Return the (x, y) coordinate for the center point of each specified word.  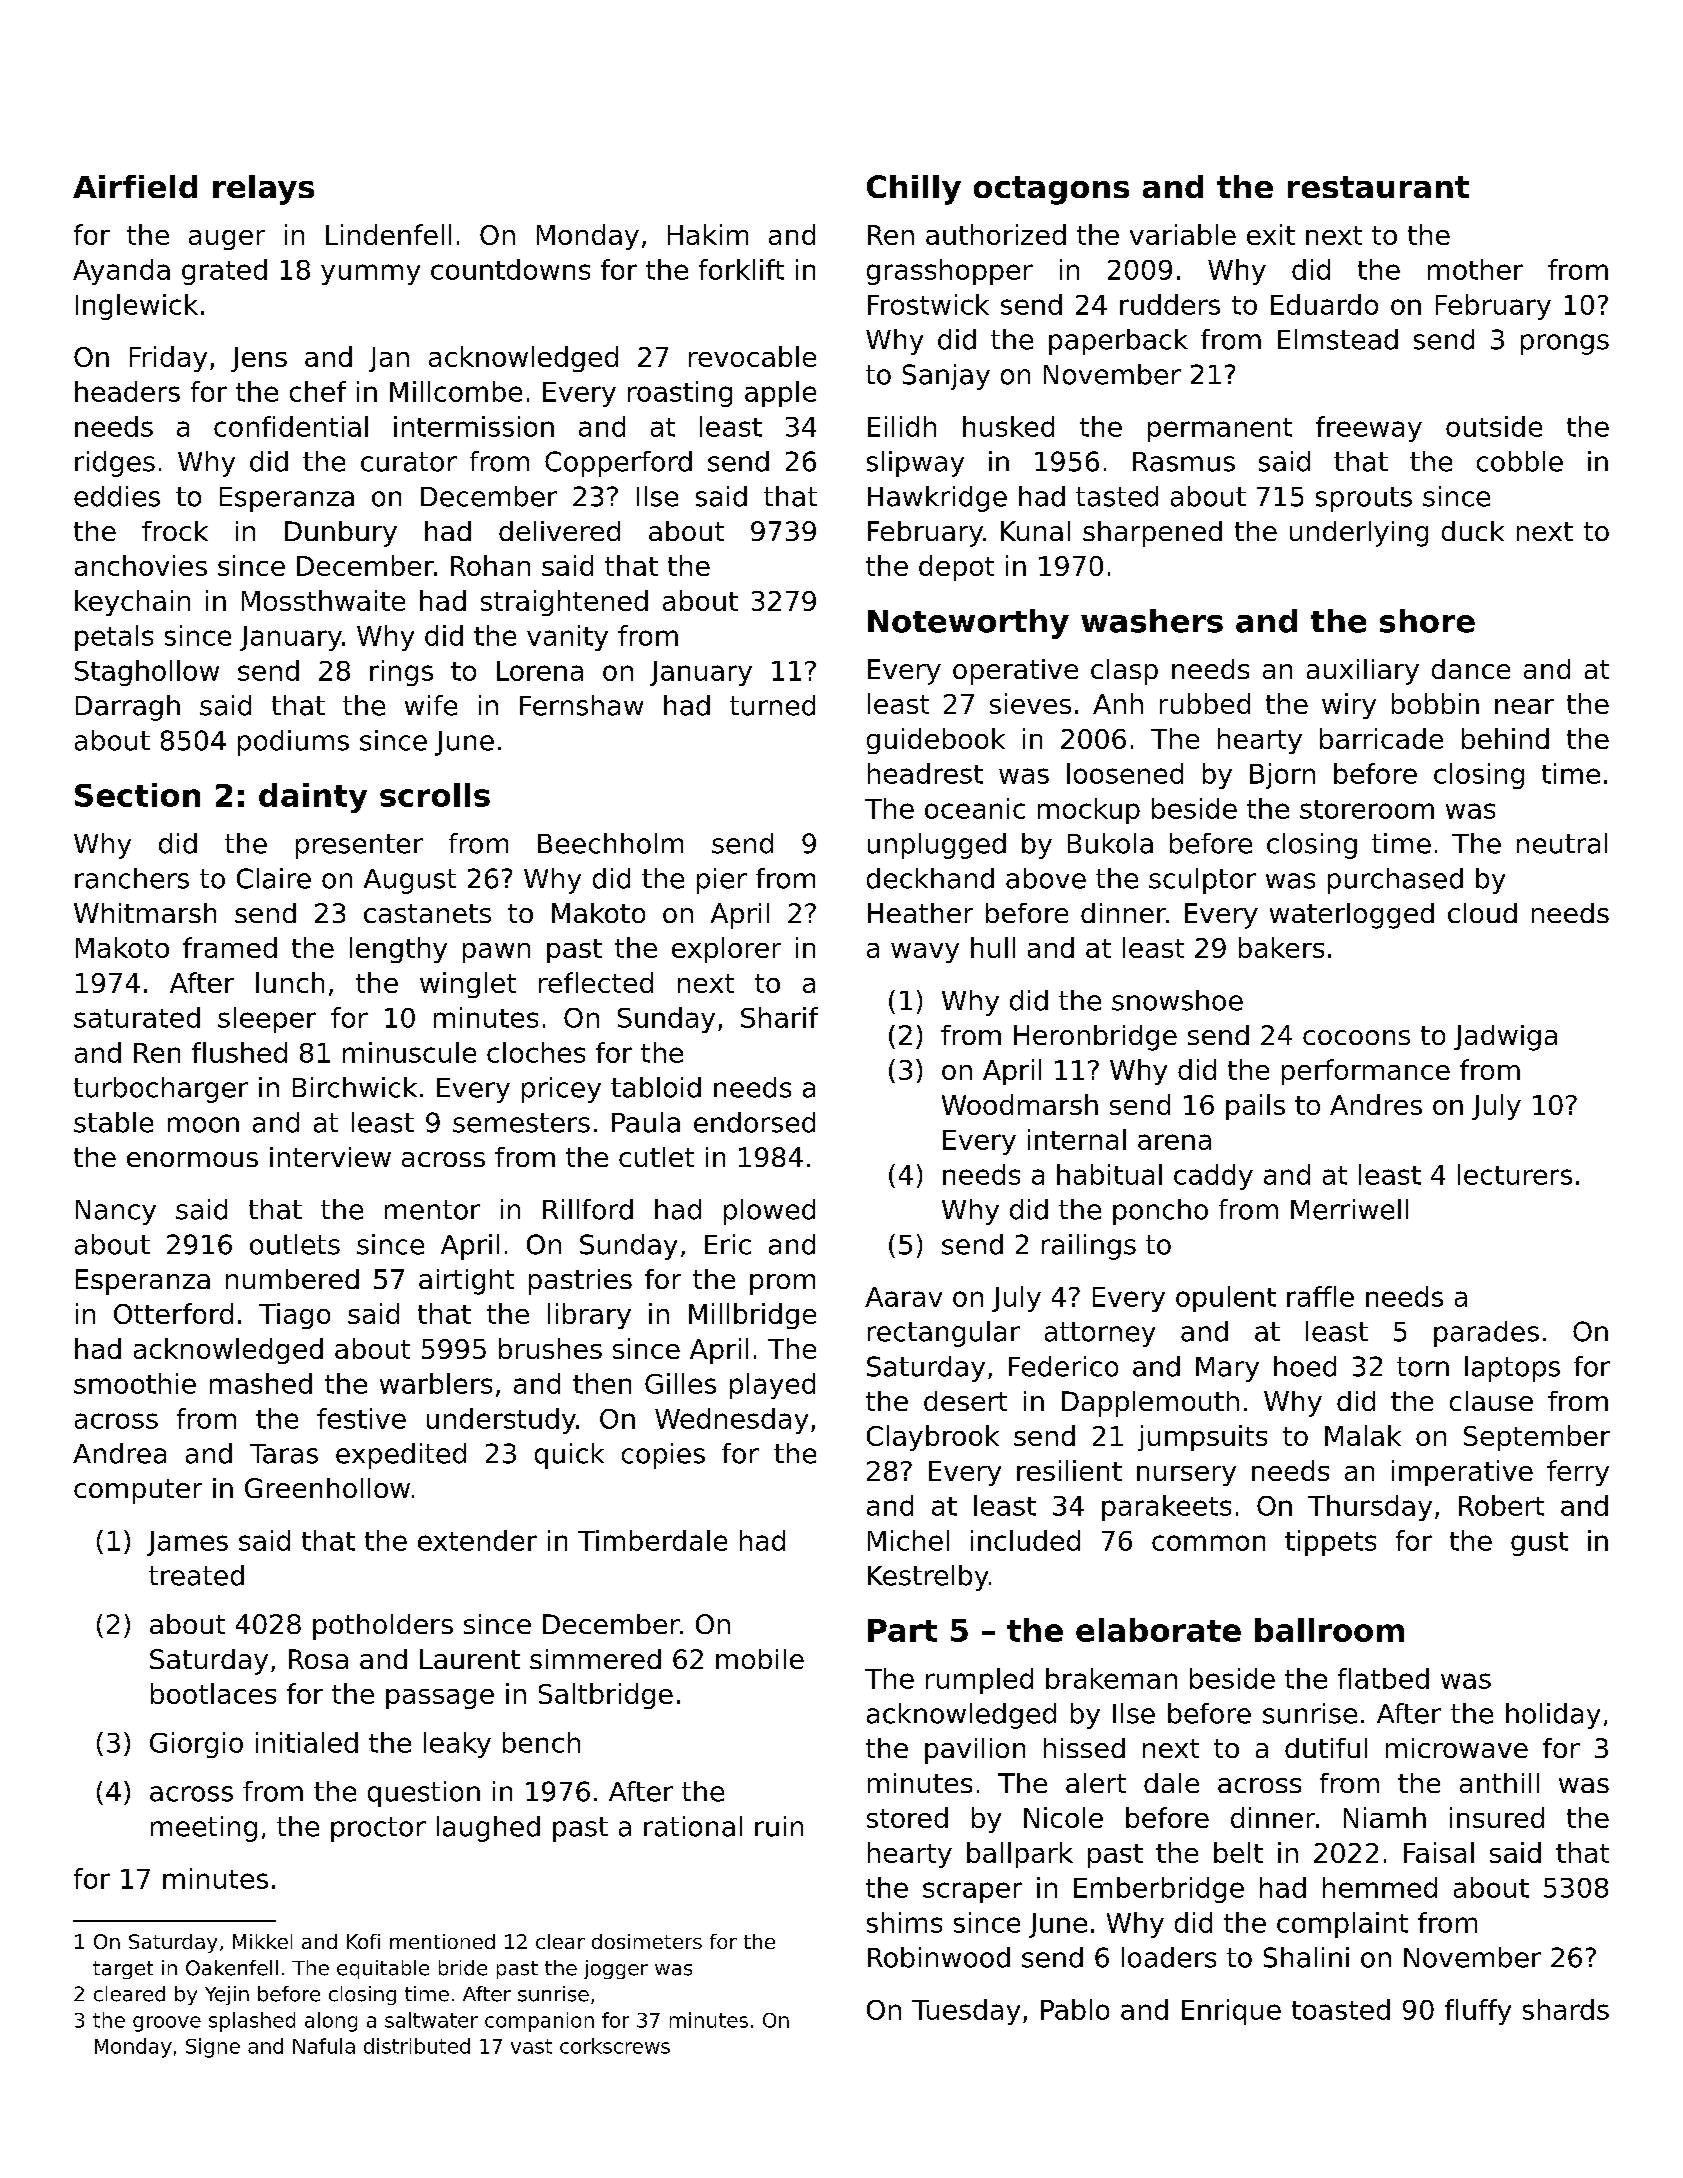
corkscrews (615, 2046)
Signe (213, 2048)
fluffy (1478, 2012)
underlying (1359, 534)
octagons (1051, 190)
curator (409, 462)
